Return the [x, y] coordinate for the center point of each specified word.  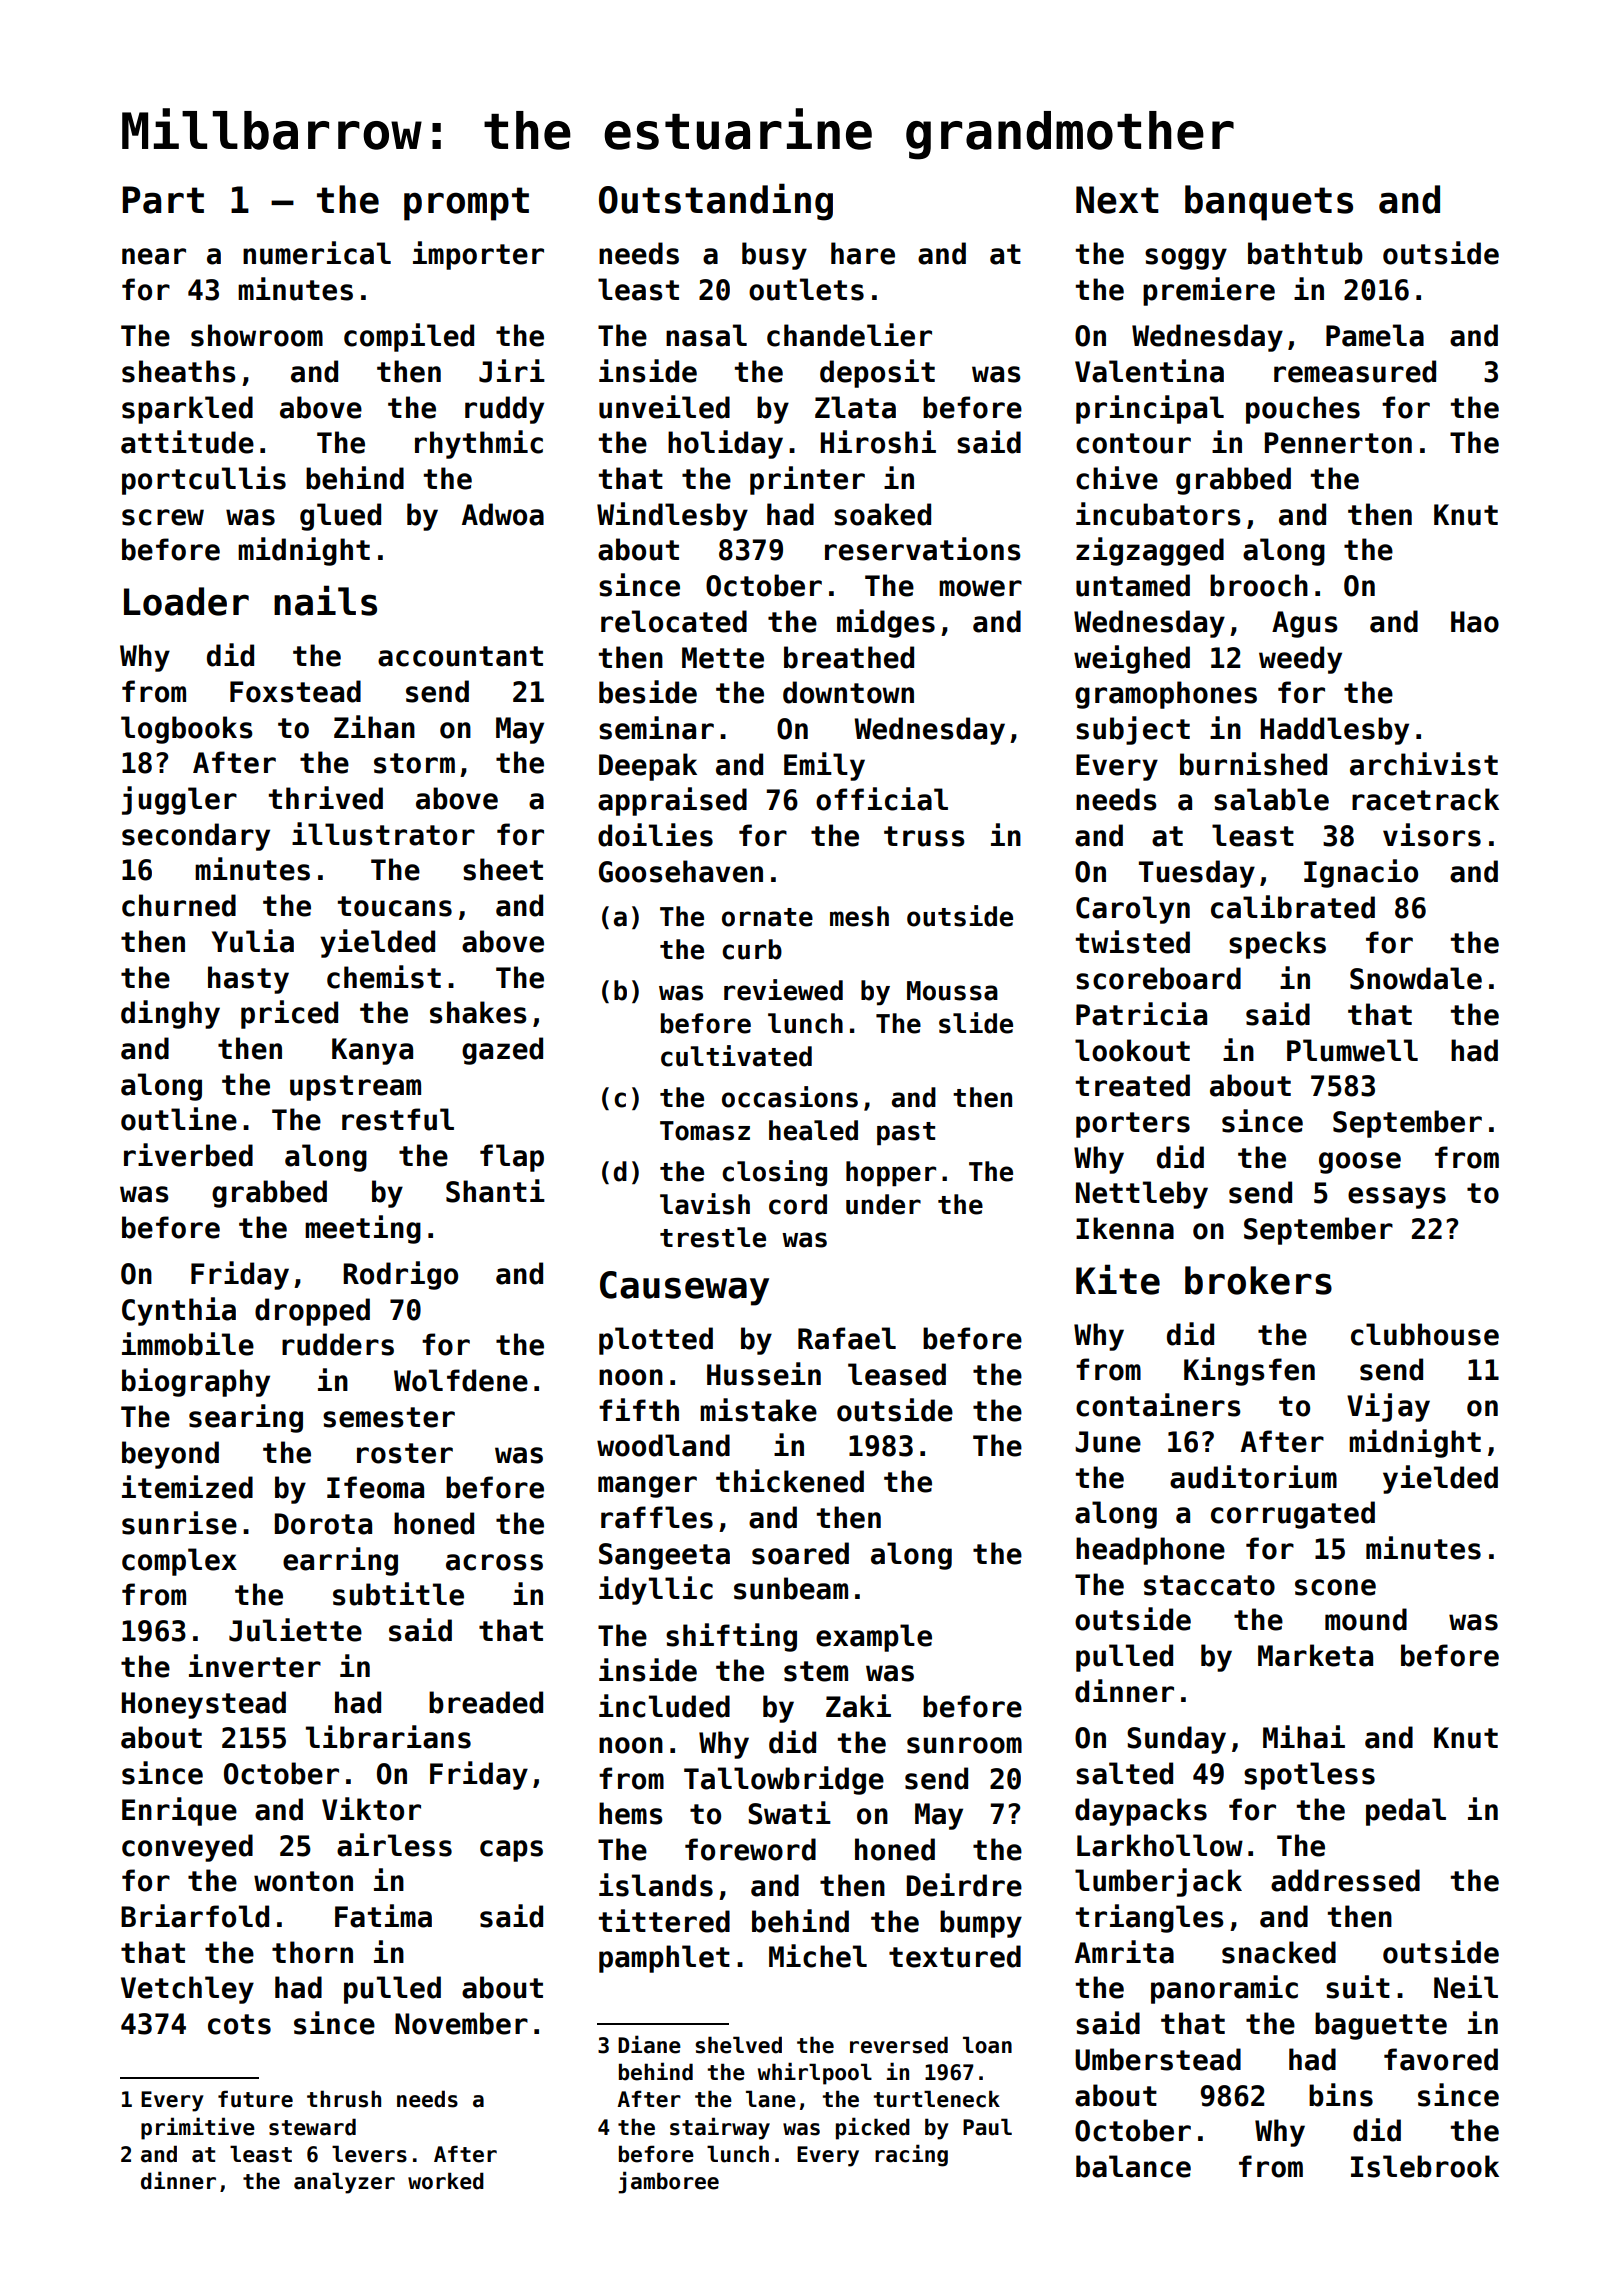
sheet [503, 869]
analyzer [344, 2183]
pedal [1406, 1812]
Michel [818, 1956]
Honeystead [204, 1705]
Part [163, 200]
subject [1133, 730]
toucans [395, 906]
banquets [1269, 203]
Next [1117, 200]
